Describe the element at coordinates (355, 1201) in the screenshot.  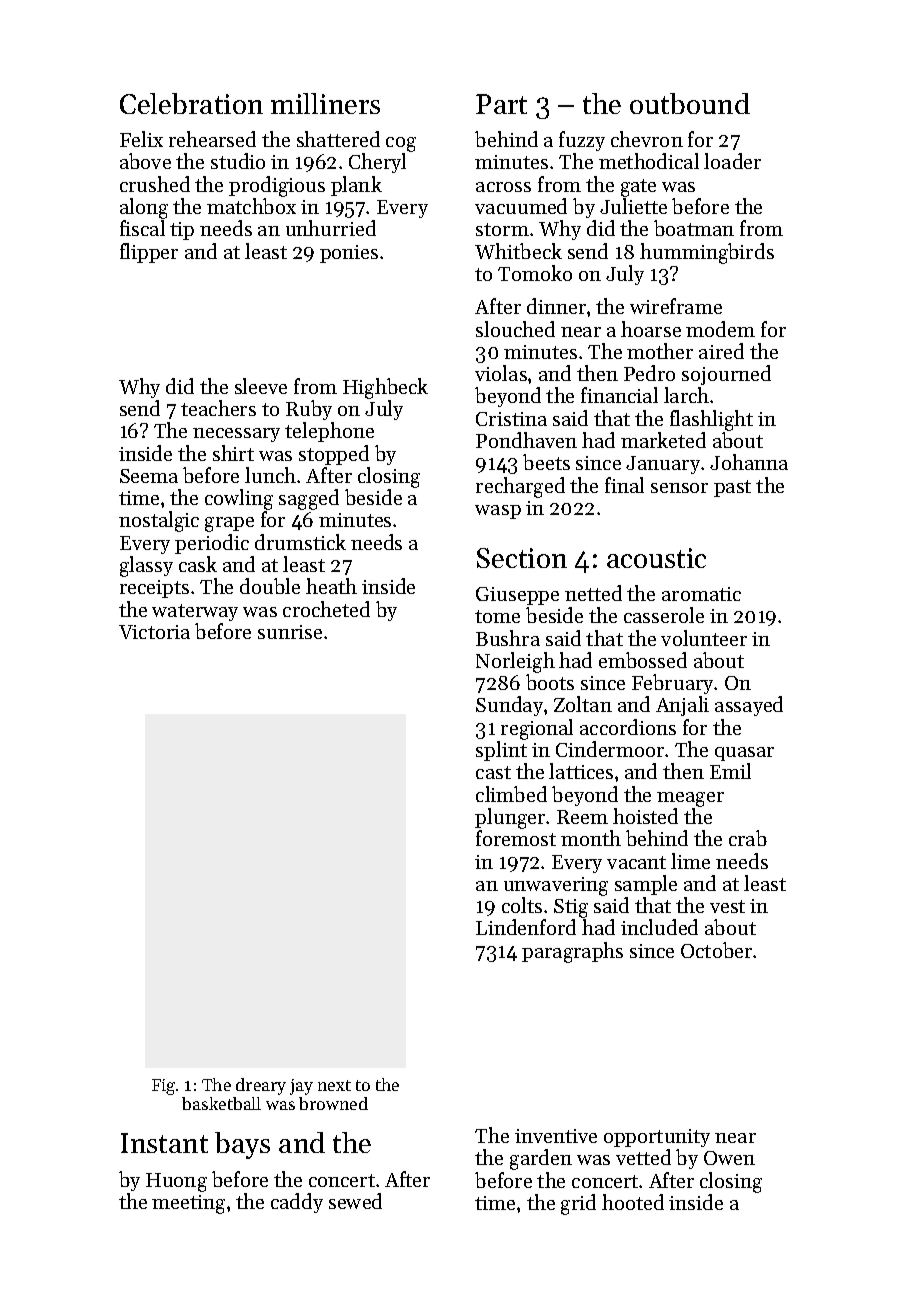
I see `sewed` at that location.
